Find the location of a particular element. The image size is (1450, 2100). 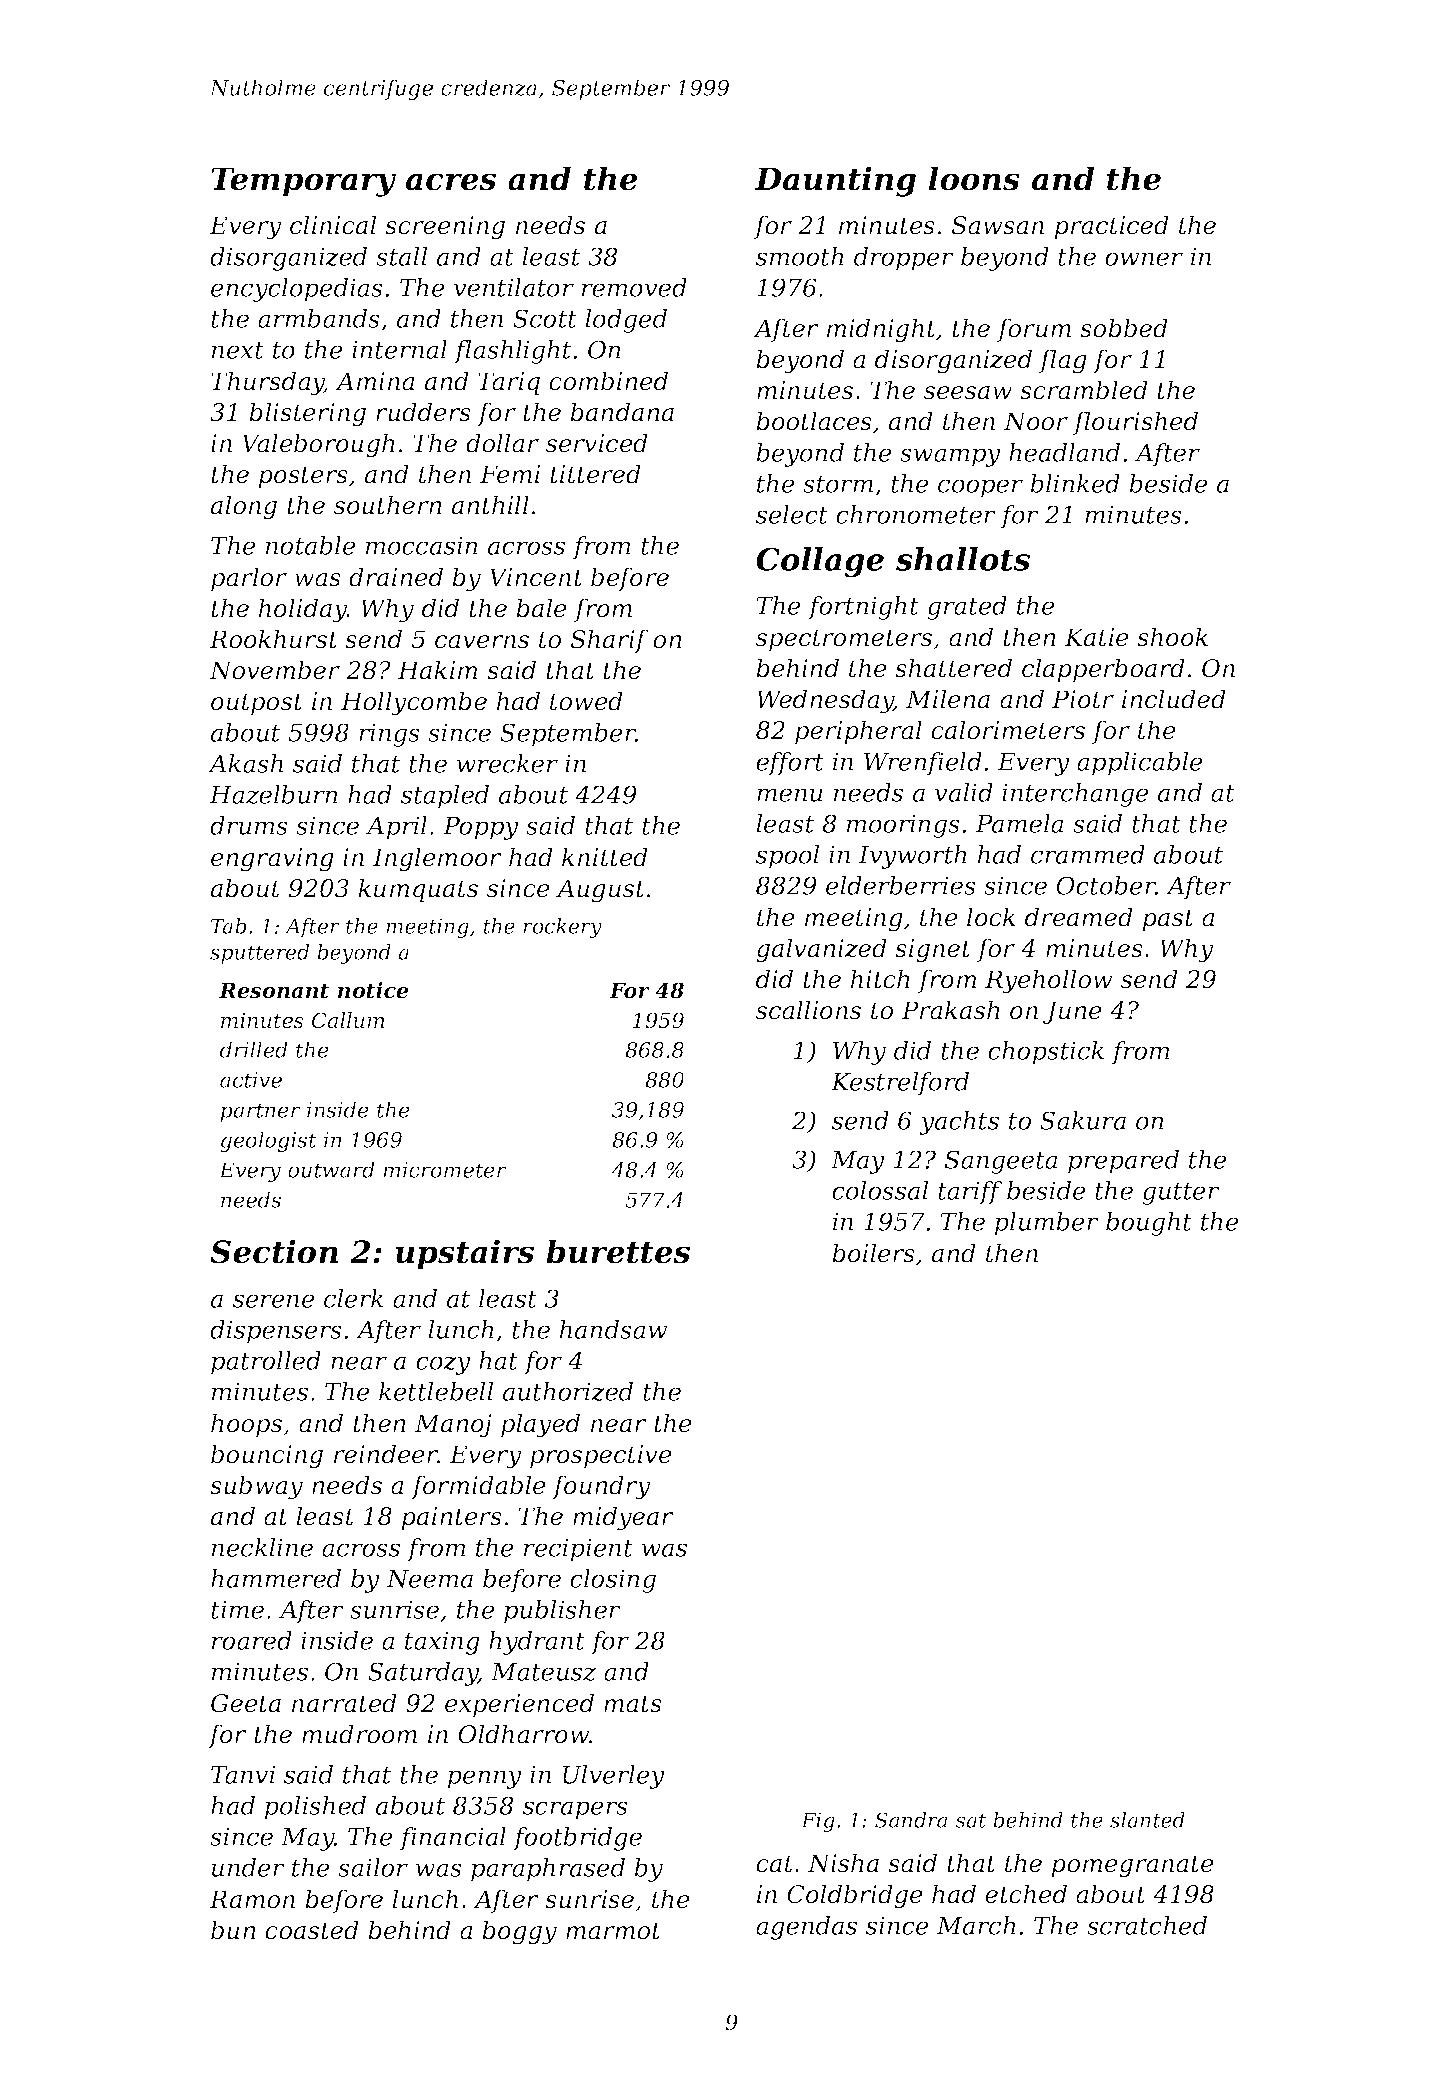

boilers is located at coordinates (873, 1253).
